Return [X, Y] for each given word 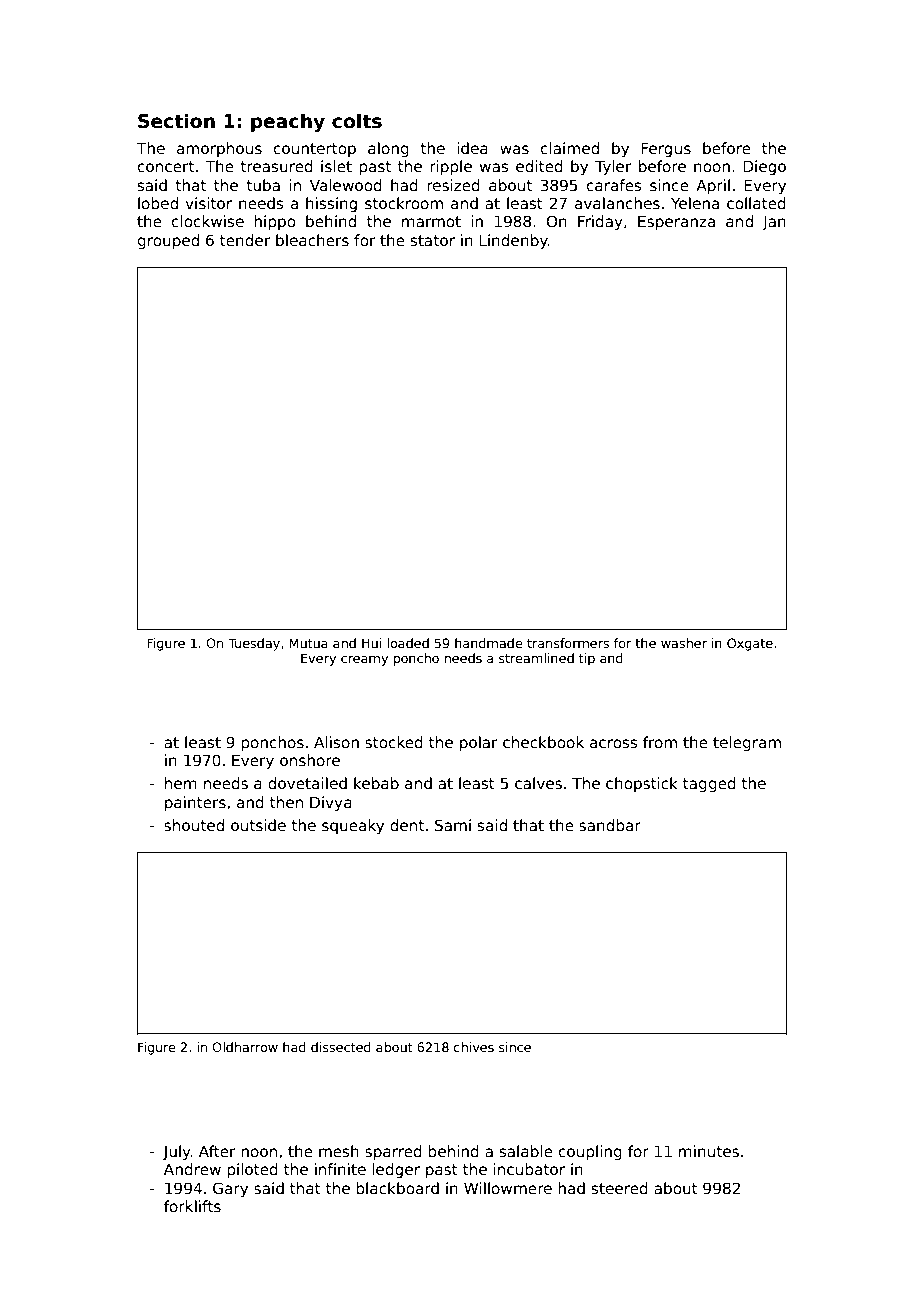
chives [474, 1047]
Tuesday [254, 644]
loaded [408, 643]
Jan [774, 223]
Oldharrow [245, 1047]
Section [176, 121]
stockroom [404, 203]
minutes [709, 1151]
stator [433, 240]
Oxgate [750, 644]
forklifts [192, 1206]
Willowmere [508, 1188]
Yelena [695, 203]
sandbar [610, 825]
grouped [168, 241]
